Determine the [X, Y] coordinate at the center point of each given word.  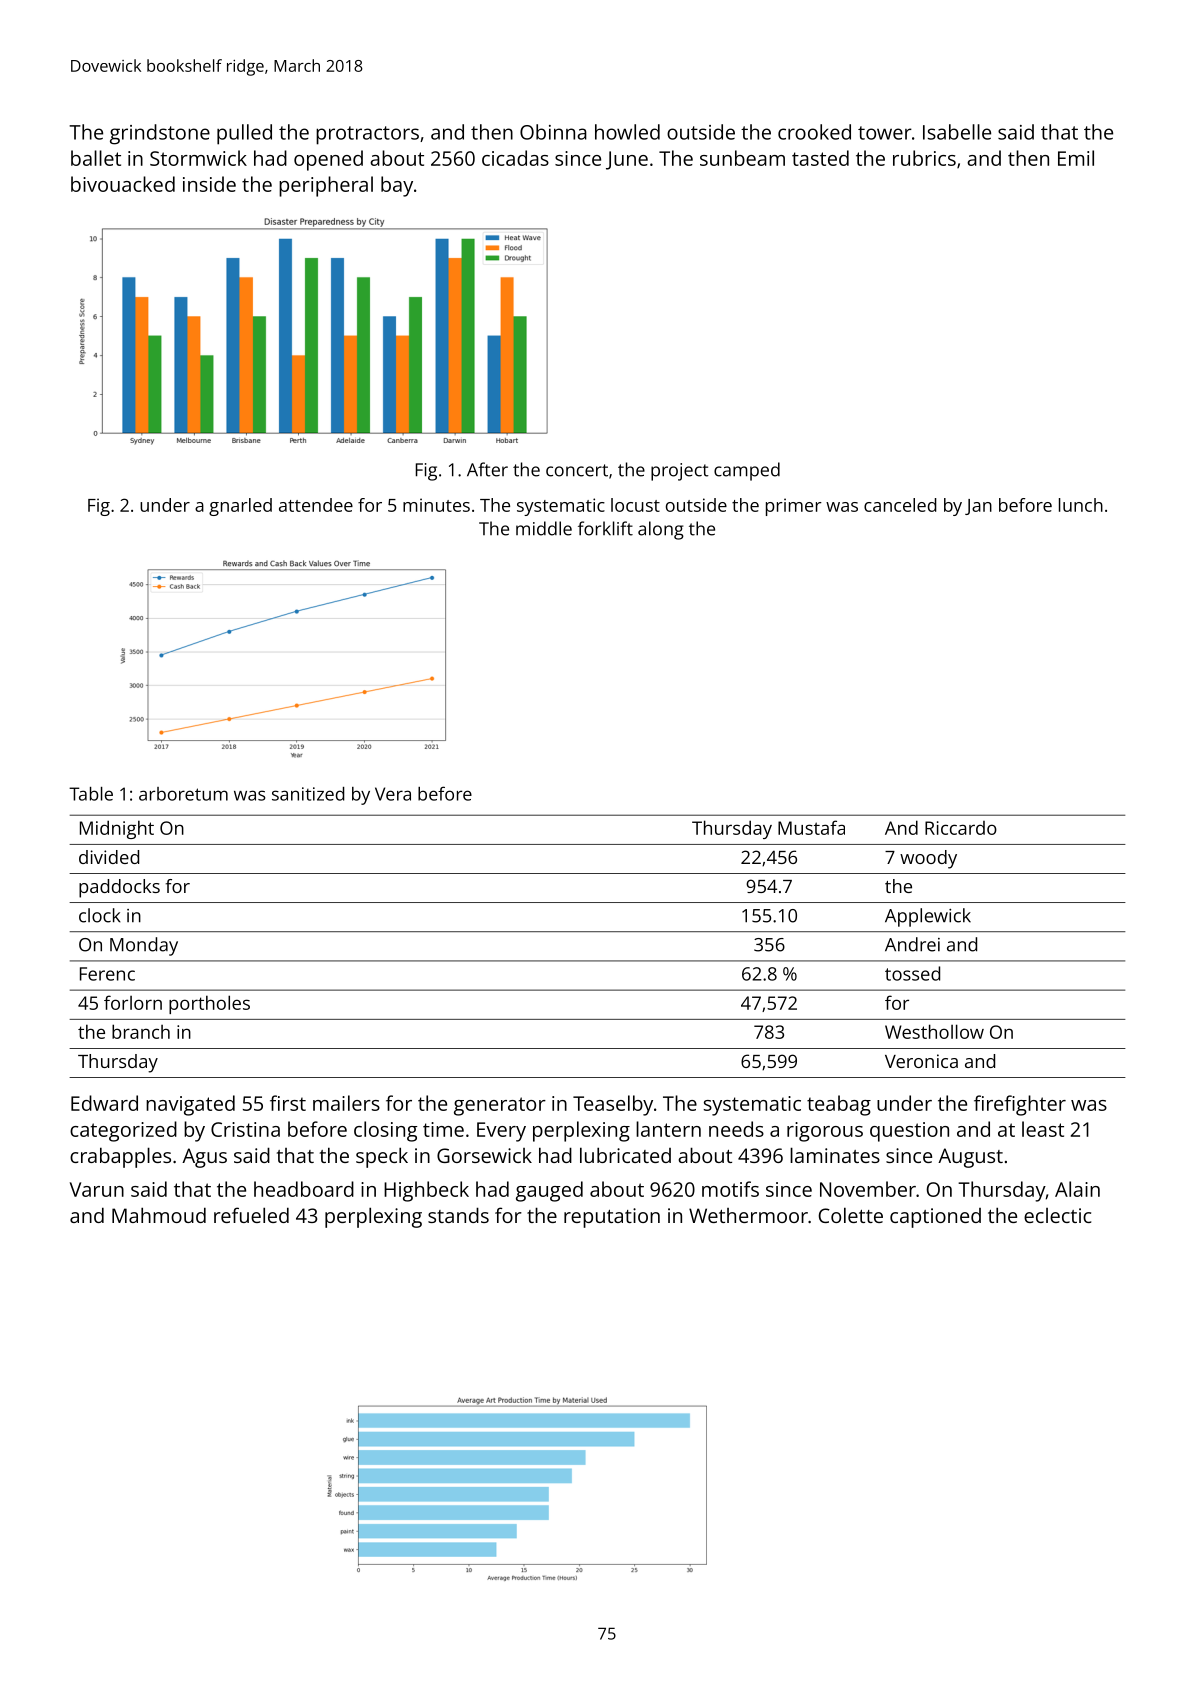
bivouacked [123, 184]
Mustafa [811, 827]
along [661, 530]
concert [577, 470]
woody [928, 859]
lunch [1081, 505]
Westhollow [934, 1031]
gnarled [240, 507]
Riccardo [961, 828]
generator [500, 1106]
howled [627, 132]
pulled [244, 134]
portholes [209, 1004]
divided [109, 857]
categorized [123, 1131]
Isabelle [957, 132]
